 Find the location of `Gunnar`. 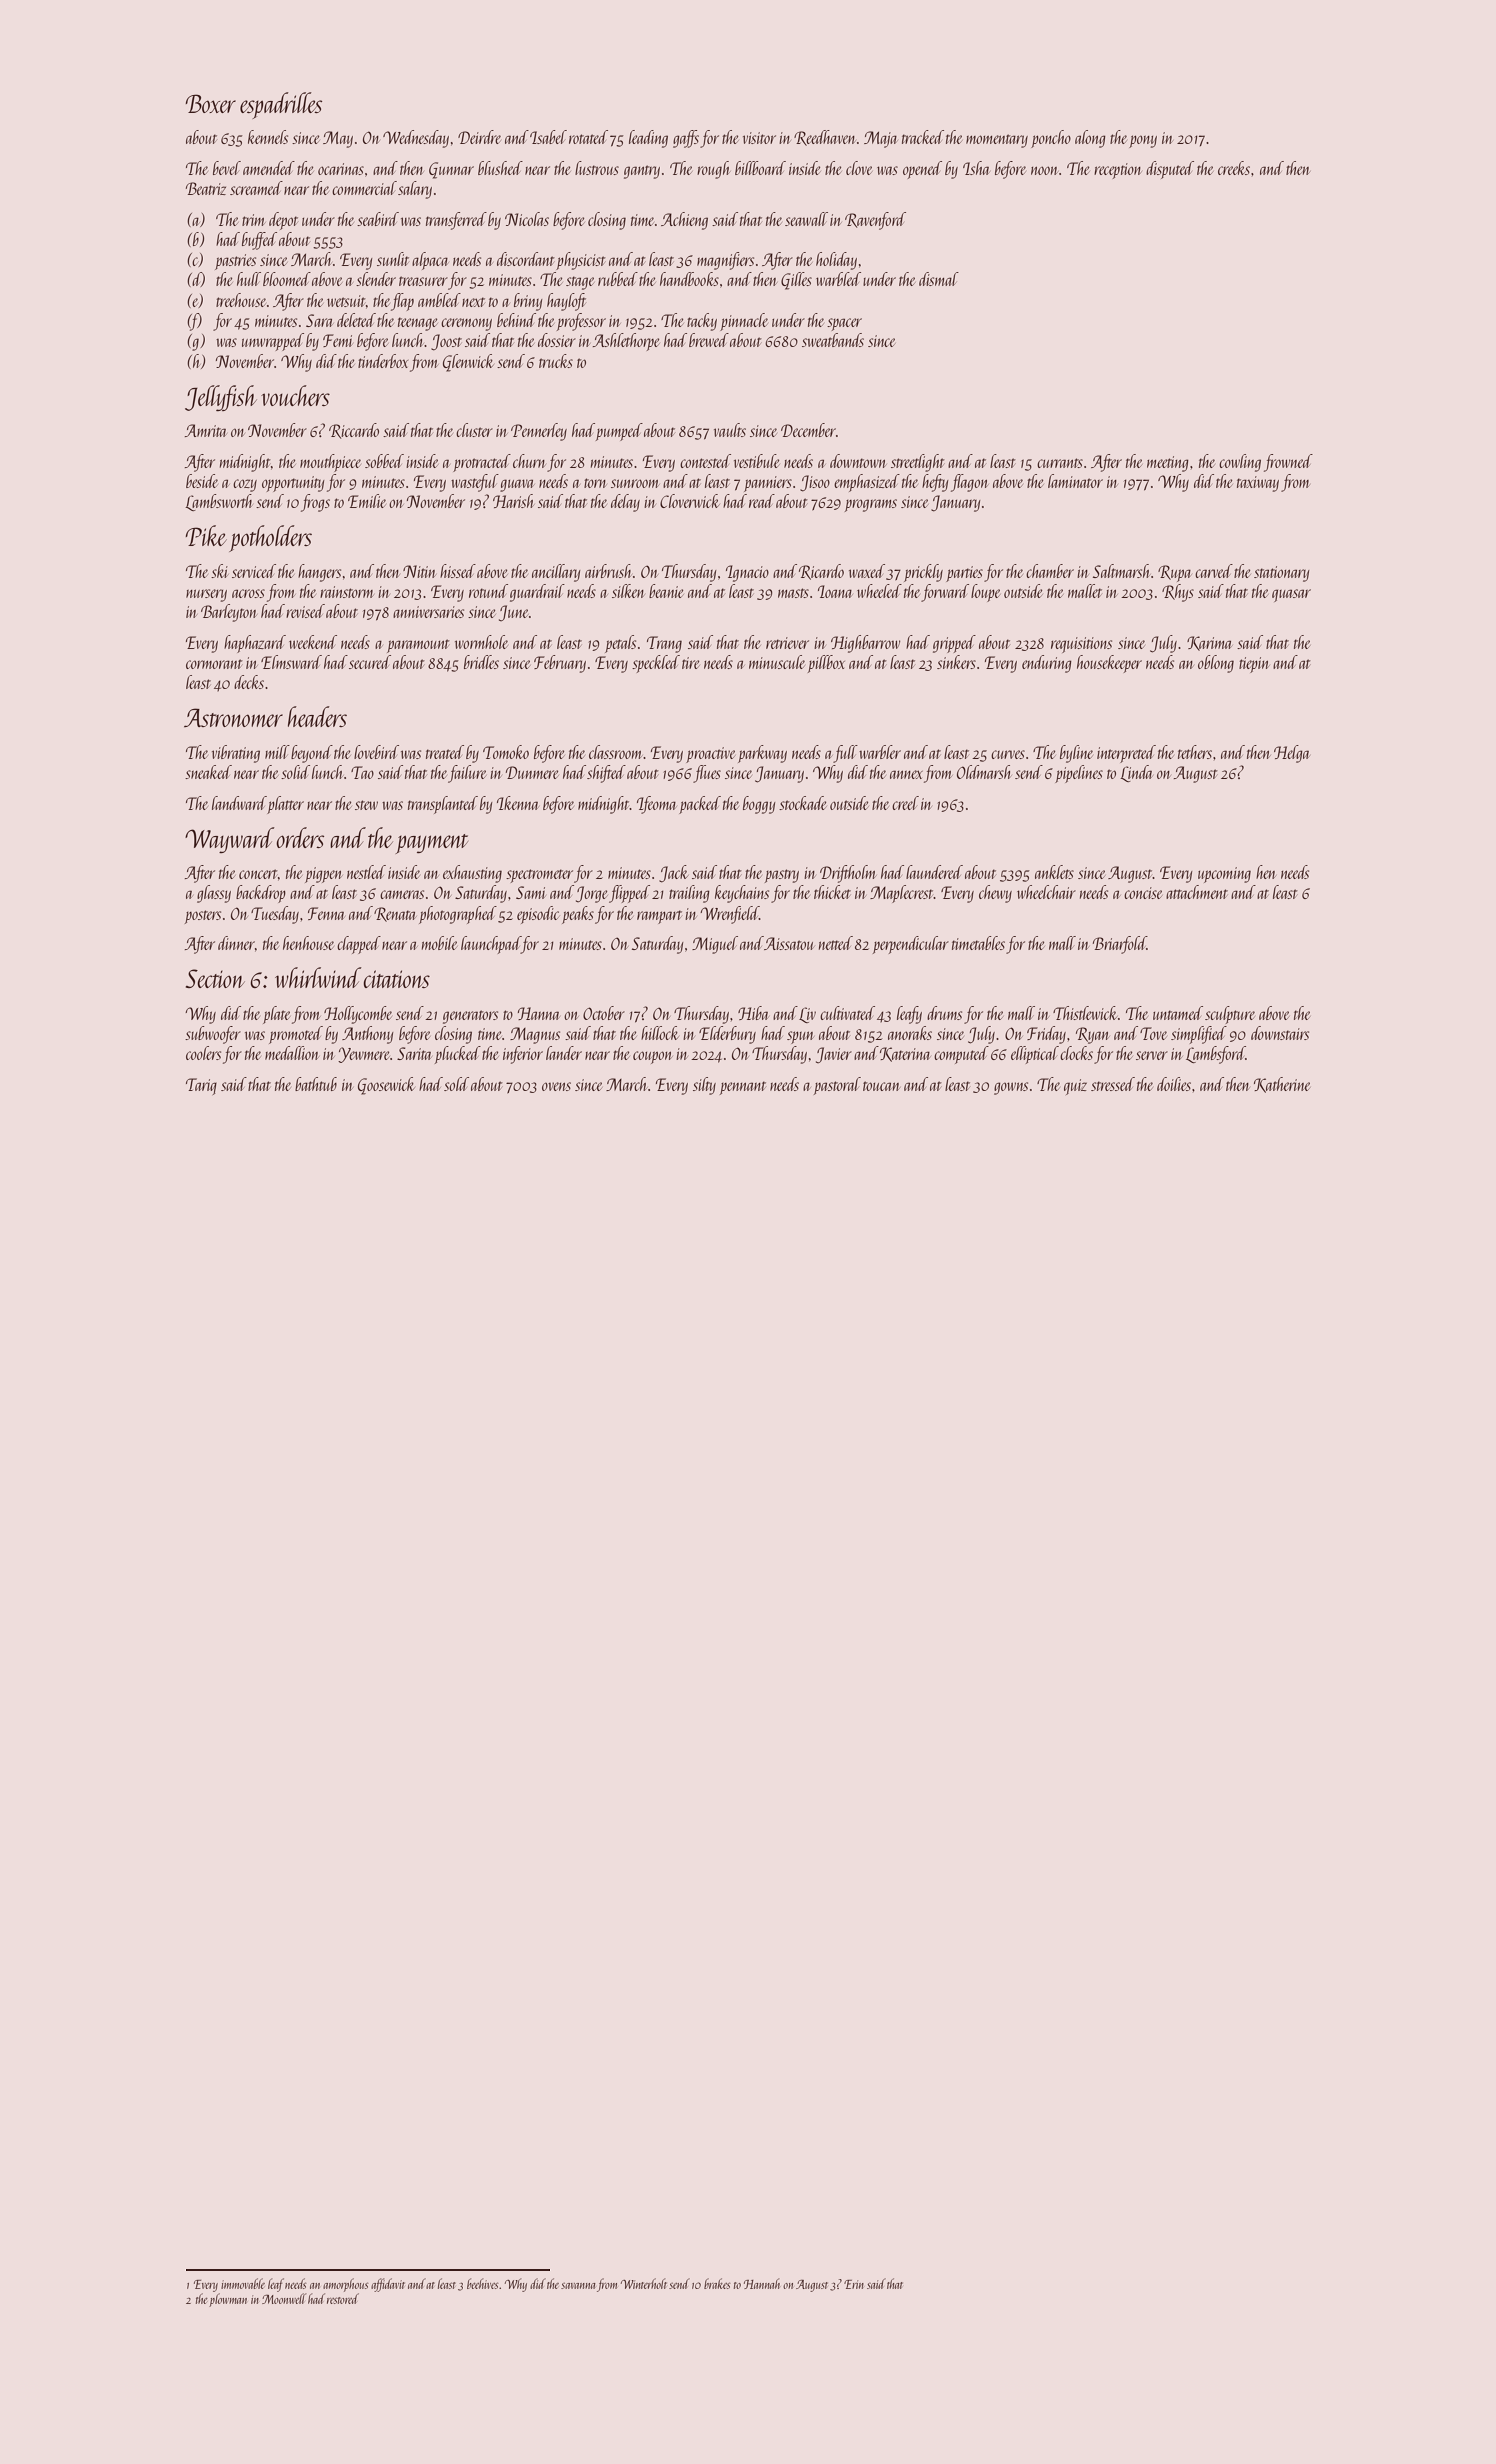

Gunnar is located at coordinates (451, 170).
